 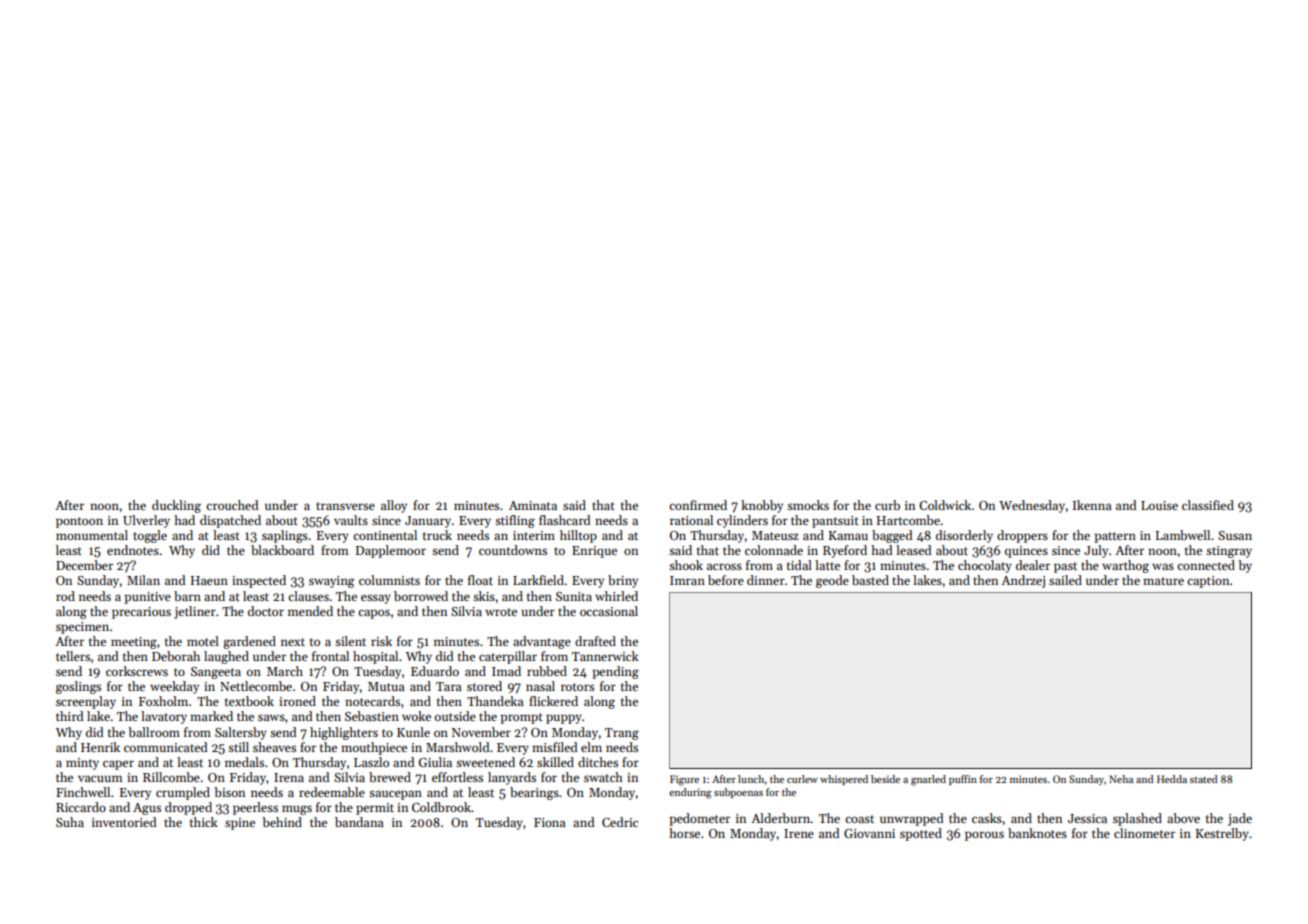 I want to click on drafted, so click(x=595, y=641).
